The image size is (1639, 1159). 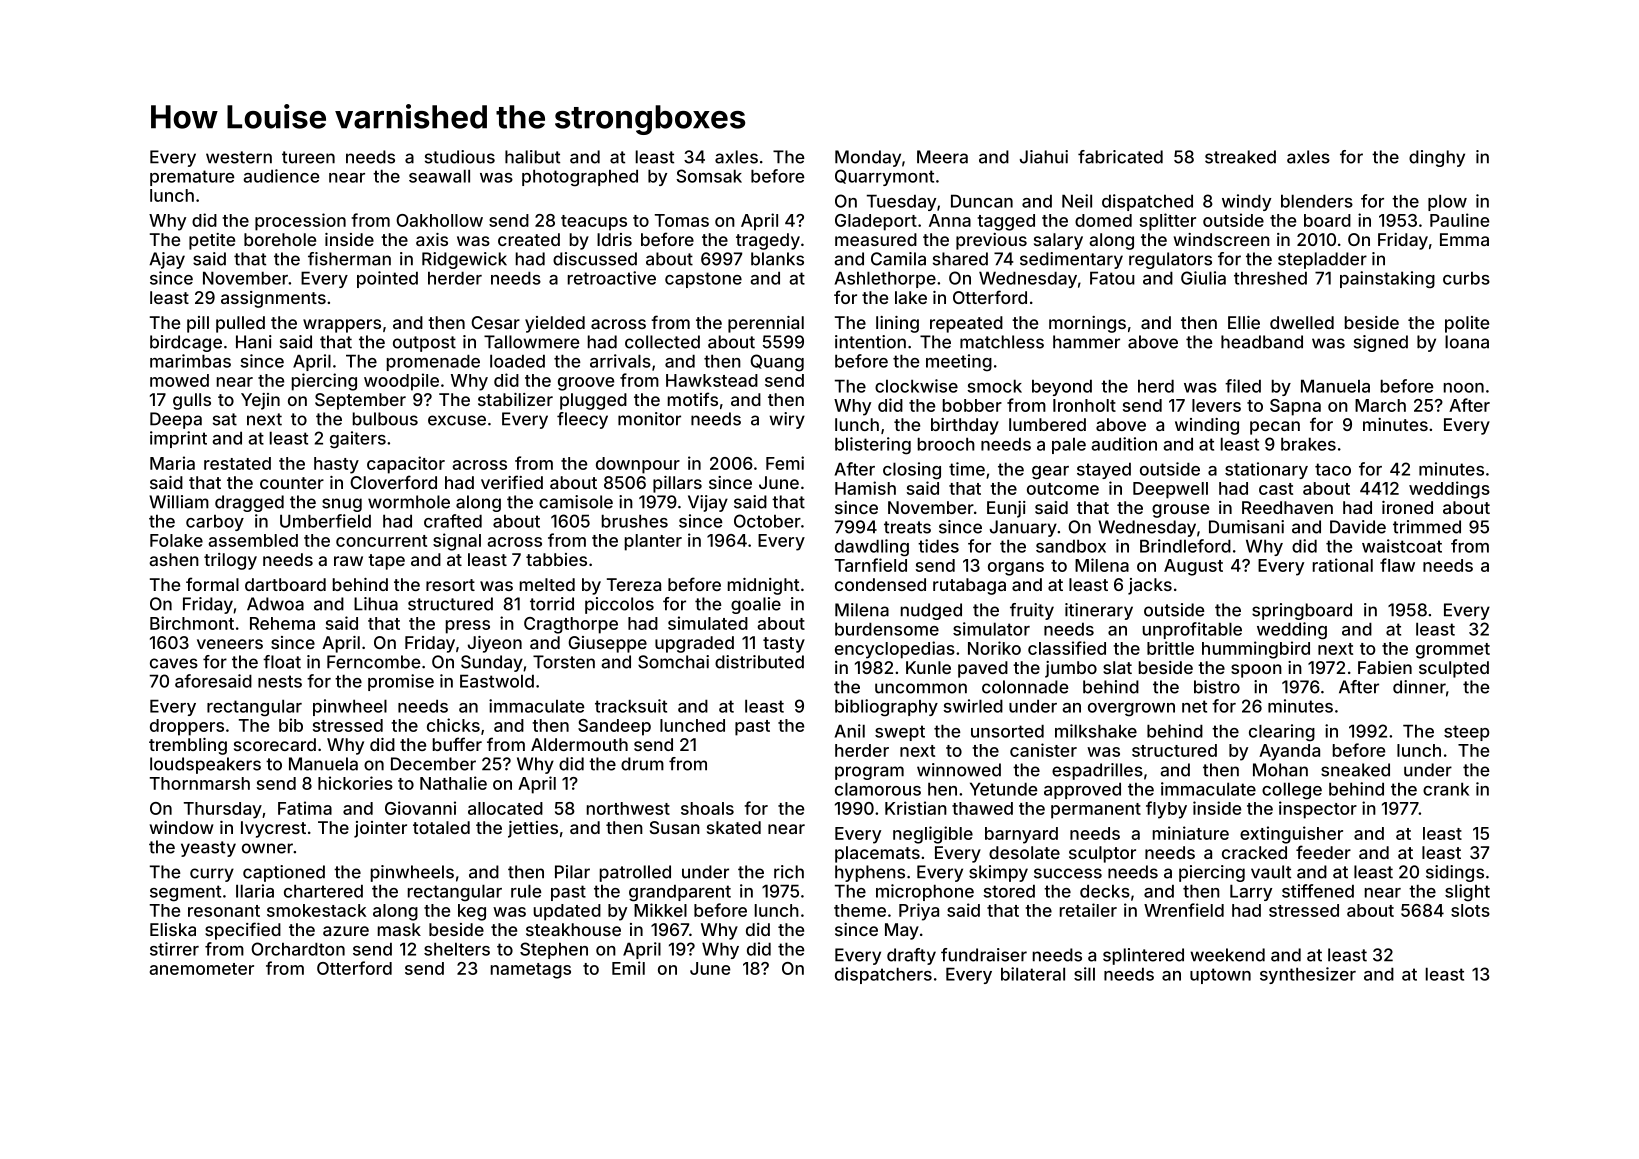 What do you see at coordinates (212, 584) in the image?
I see `formal` at bounding box center [212, 584].
